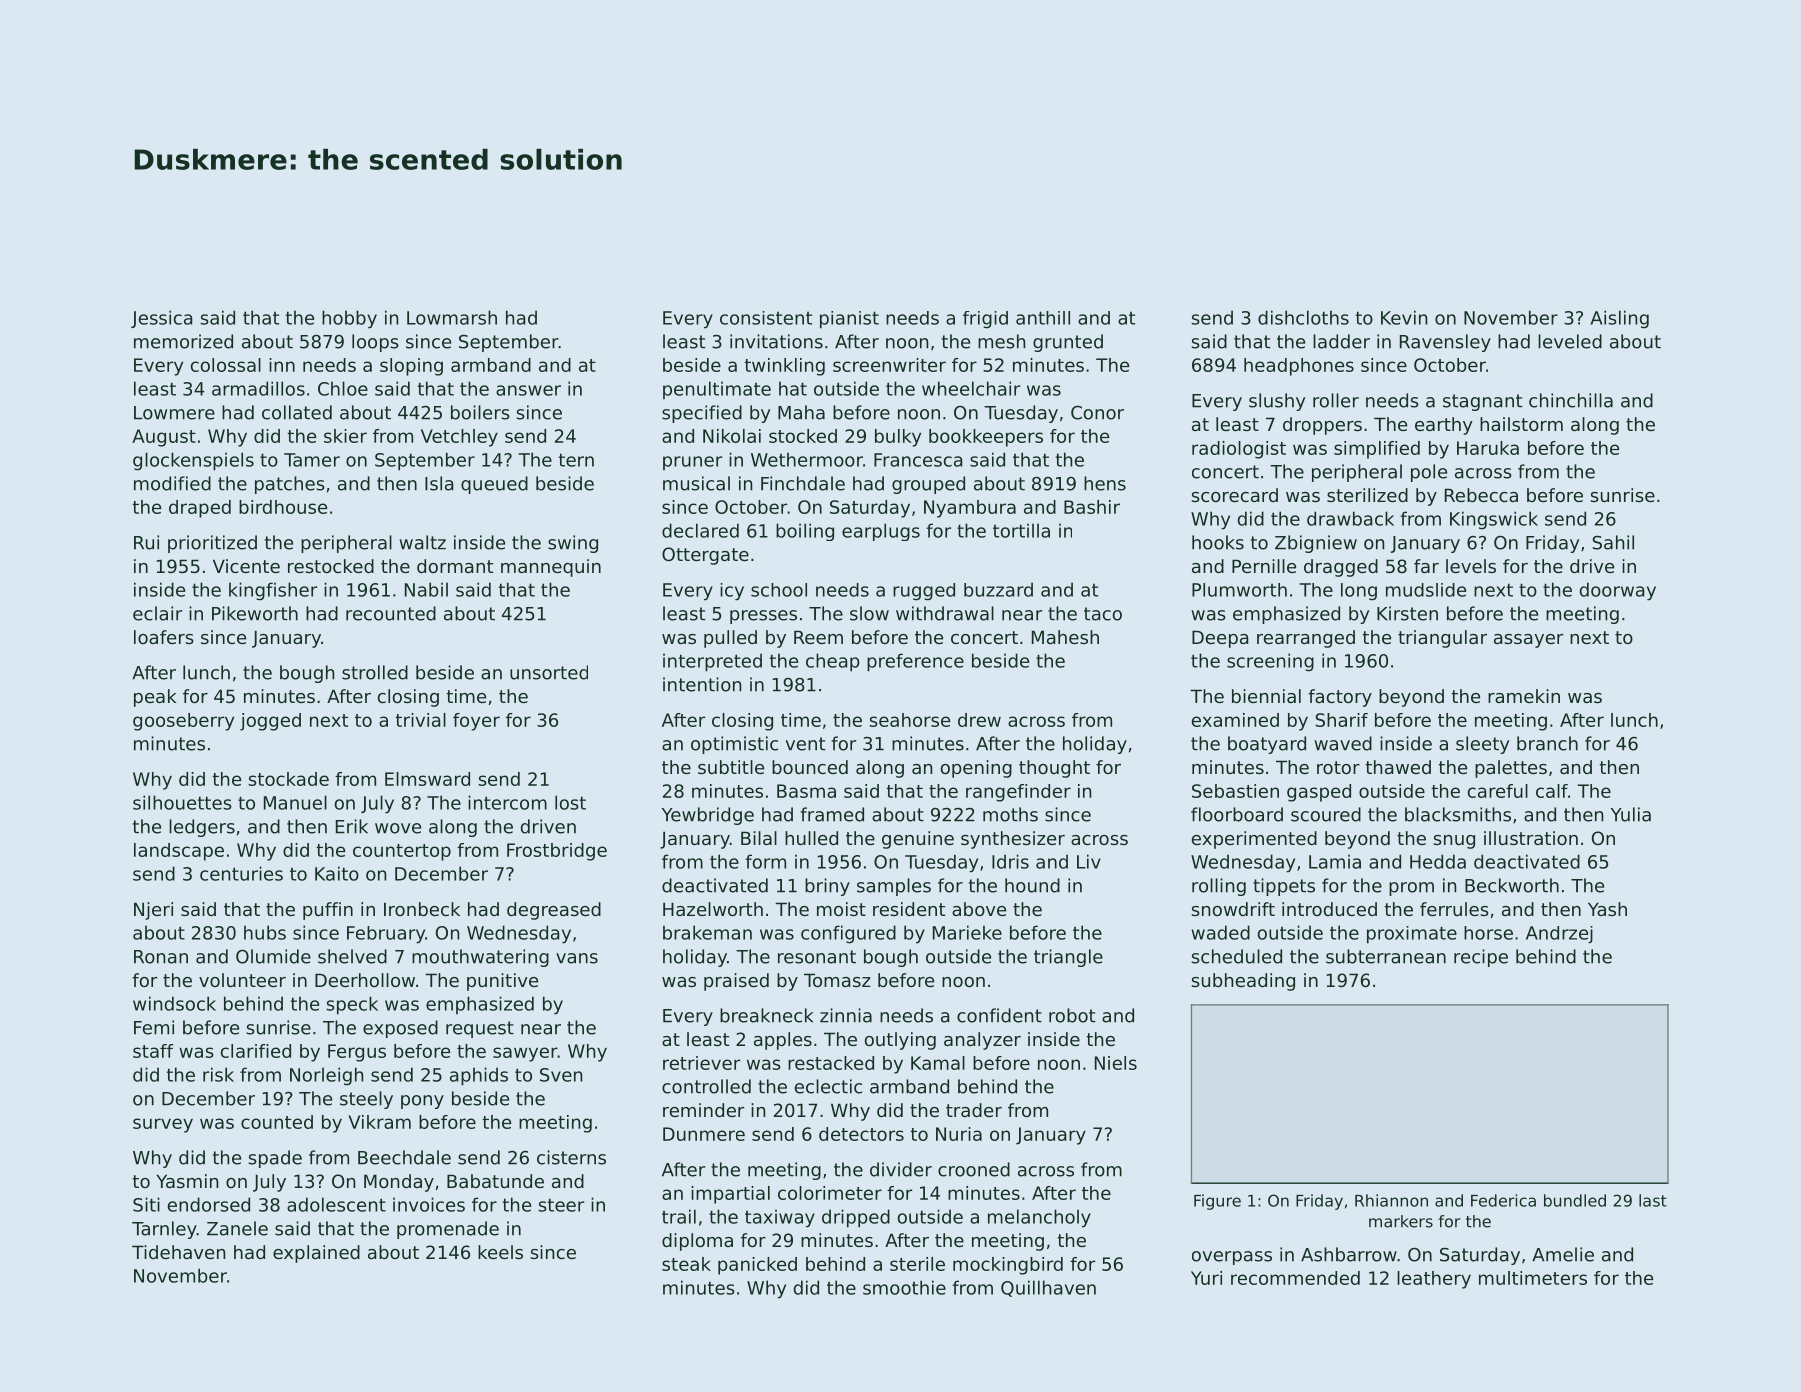 This screenshot has height=1392, width=1801. What do you see at coordinates (766, 318) in the screenshot?
I see `consistent` at bounding box center [766, 318].
